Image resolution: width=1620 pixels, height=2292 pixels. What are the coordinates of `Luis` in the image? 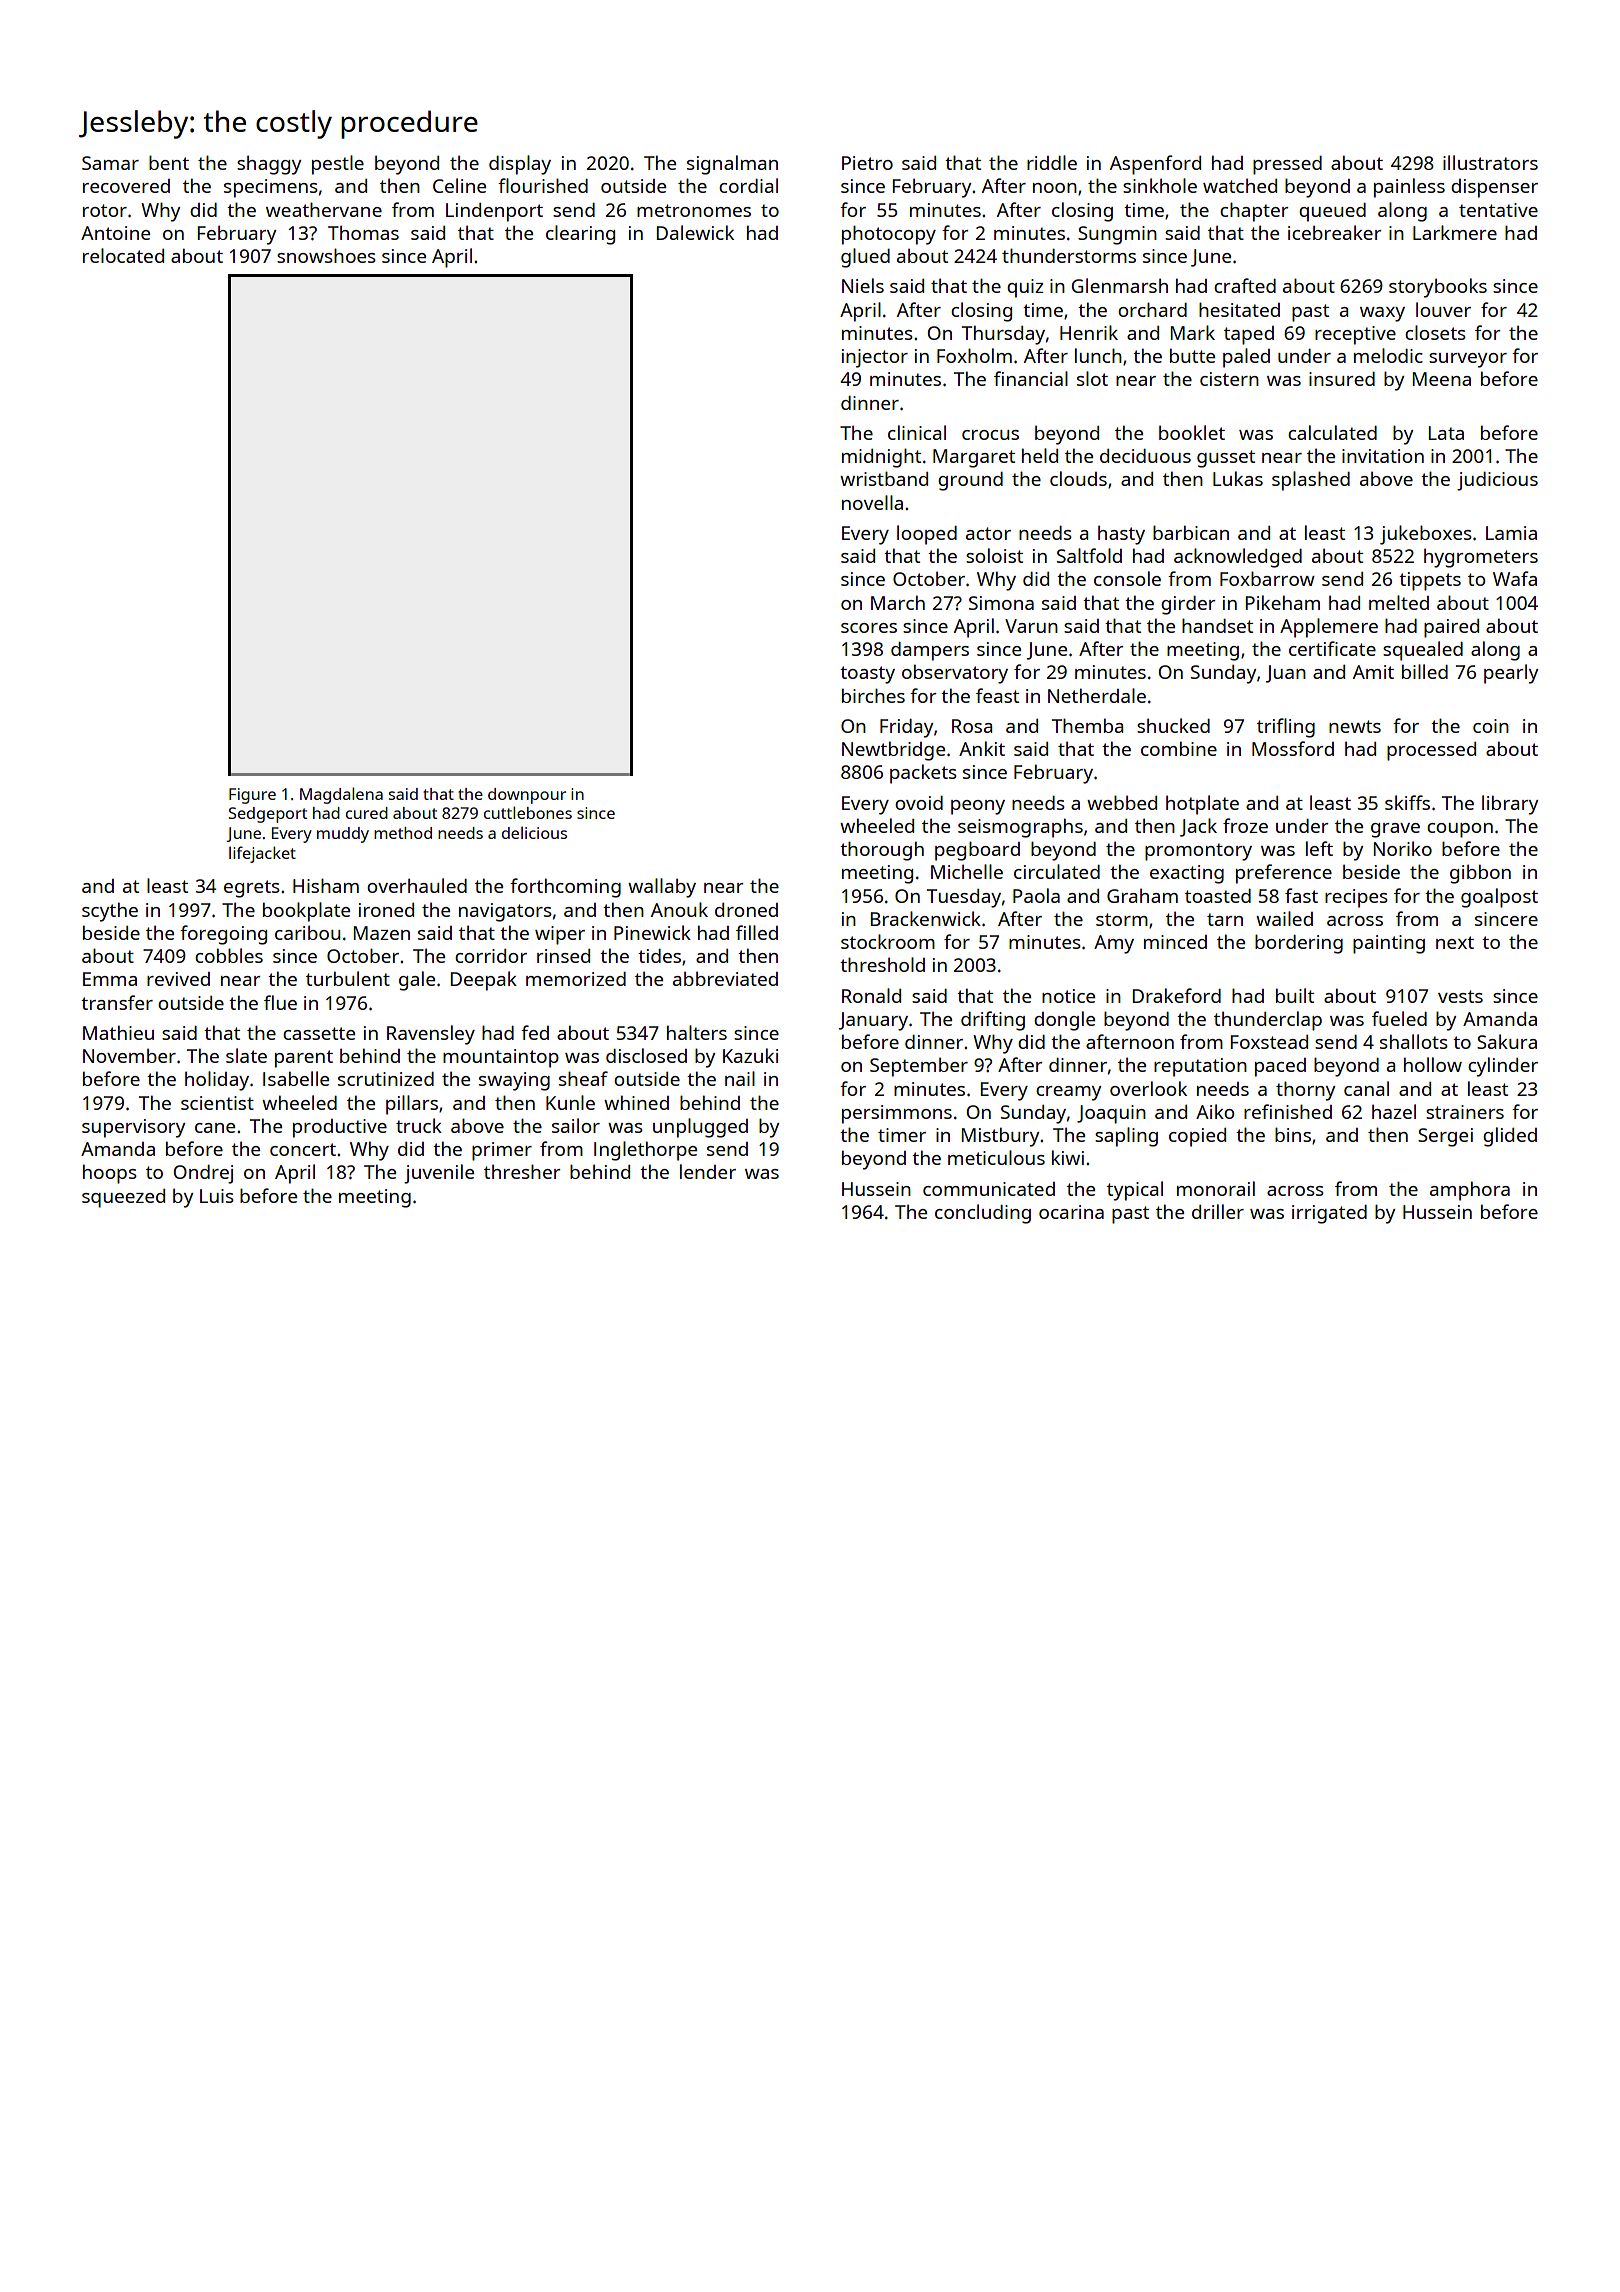 It's located at (217, 1196).
